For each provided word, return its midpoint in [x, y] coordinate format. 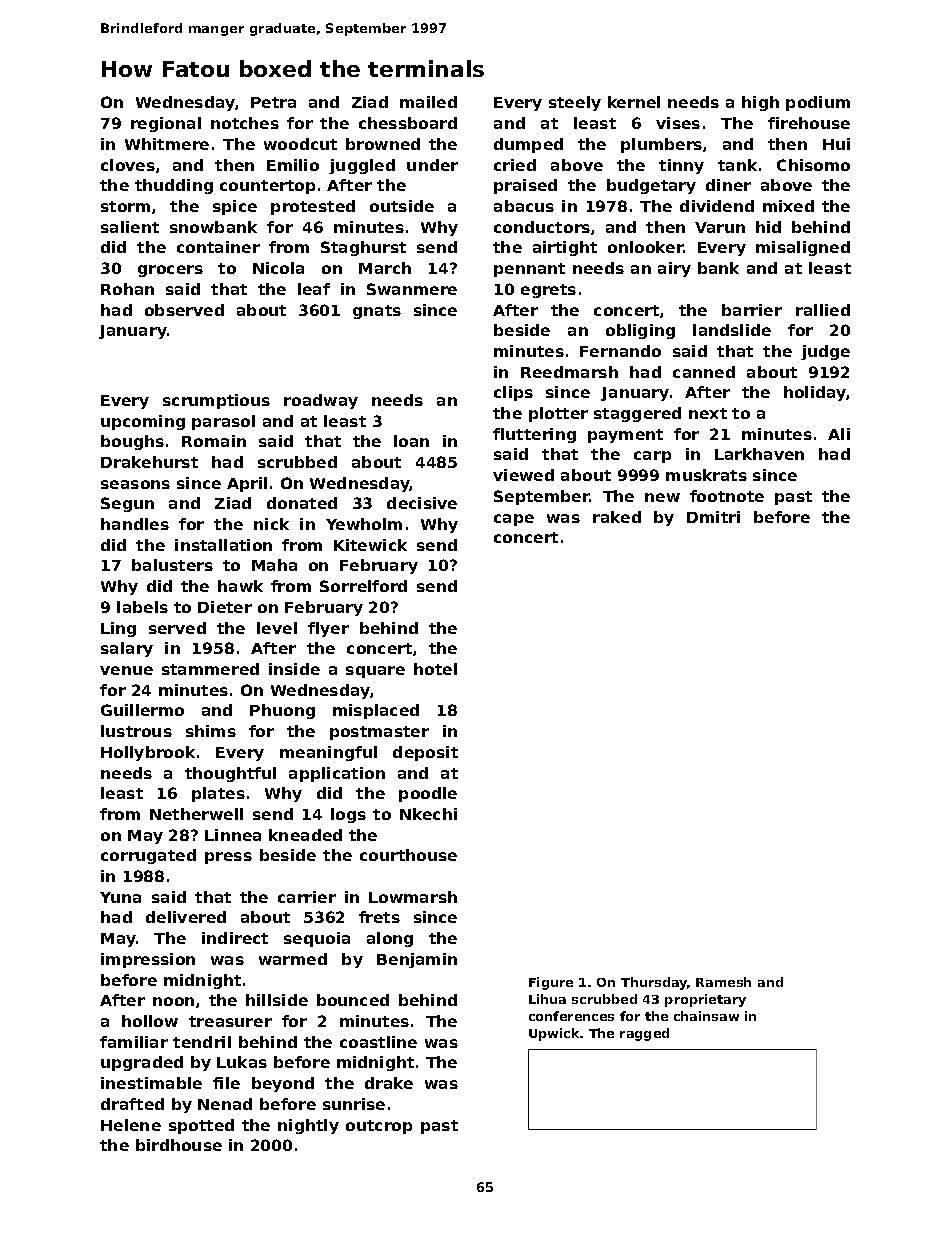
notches [245, 123]
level [277, 628]
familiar [134, 1042]
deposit [425, 753]
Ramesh [723, 982]
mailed [428, 102]
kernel [634, 102]
